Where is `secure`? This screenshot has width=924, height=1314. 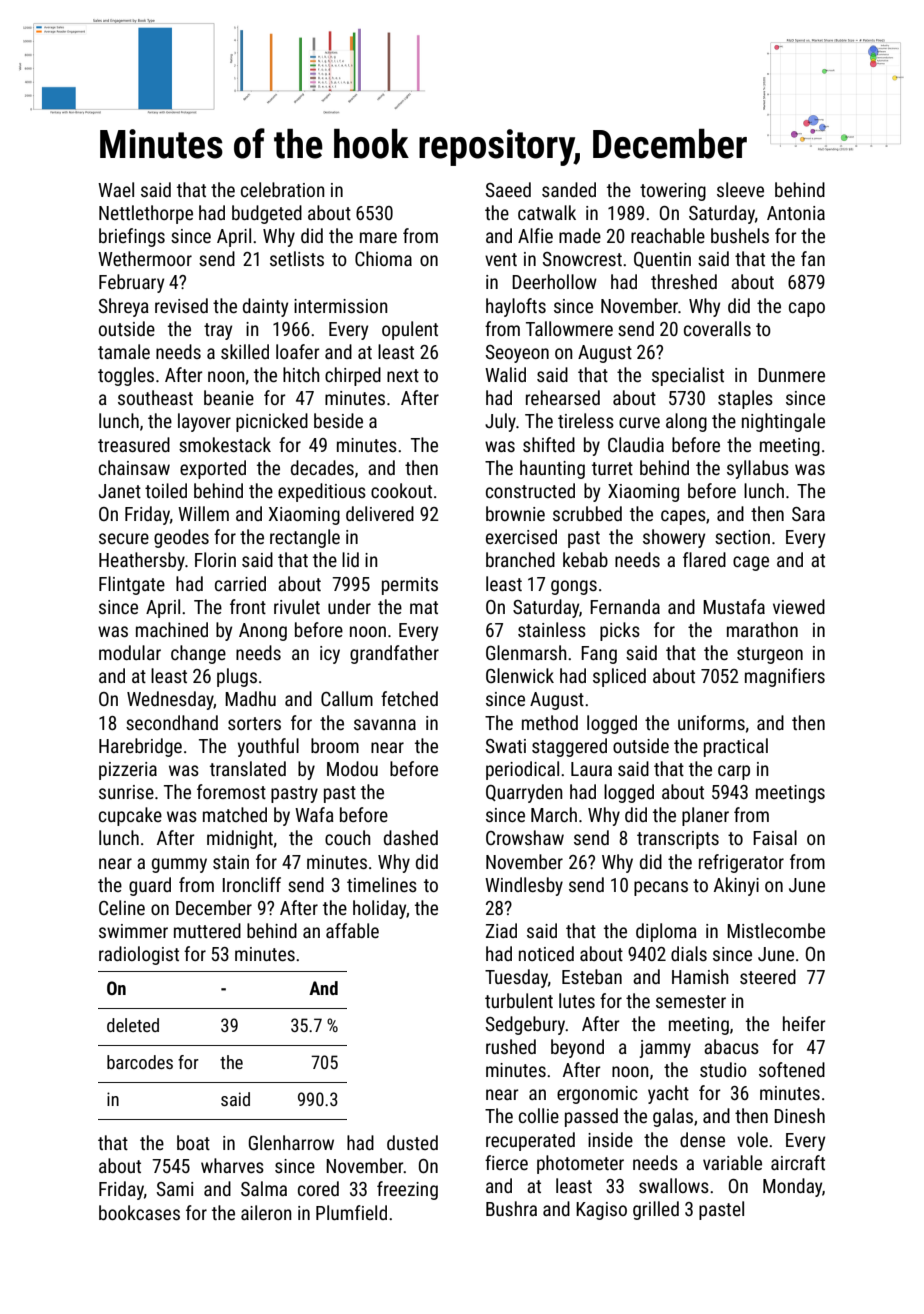 secure is located at coordinates (124, 538).
